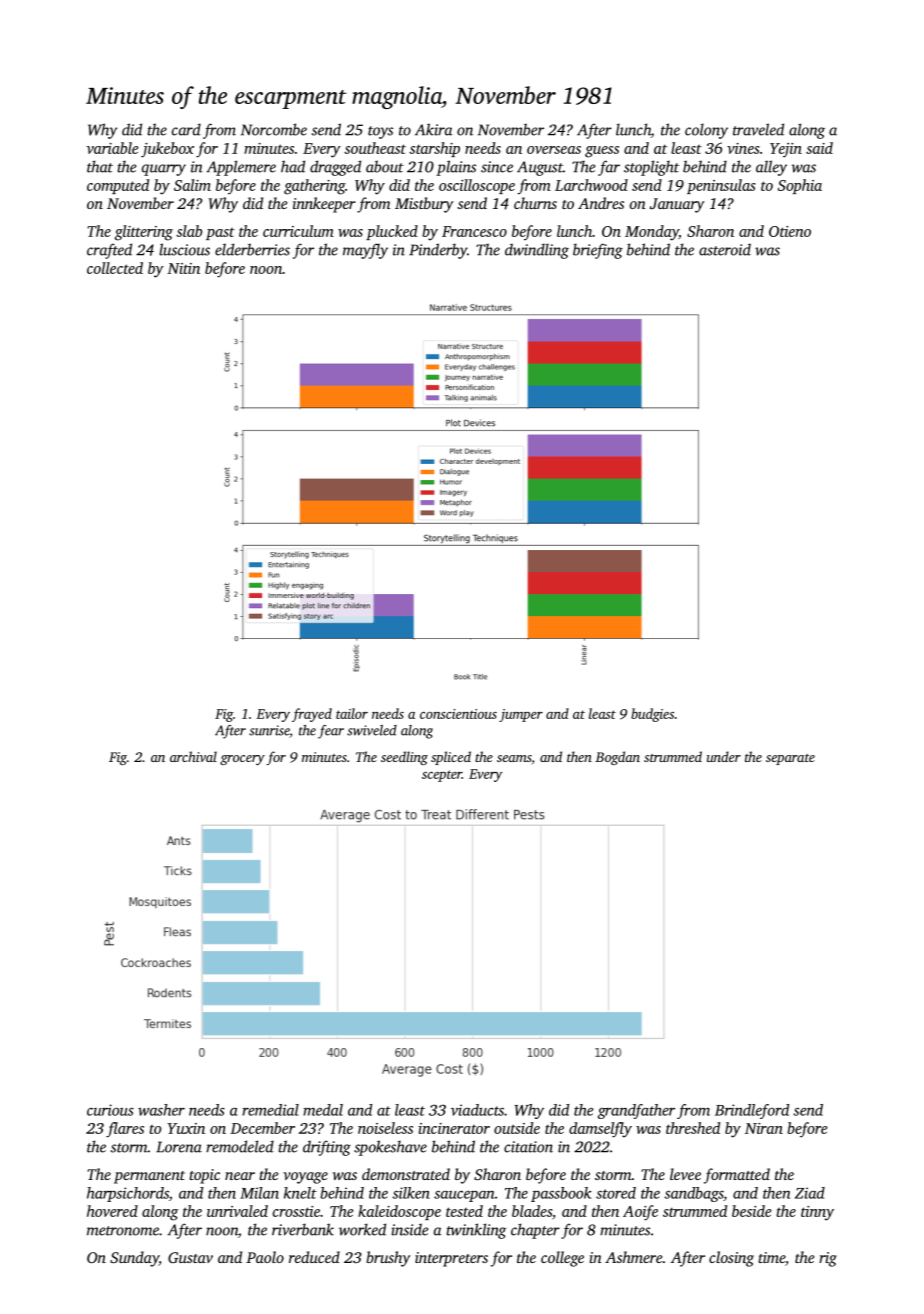 This screenshot has height=1314, width=924. What do you see at coordinates (433, 129) in the screenshot?
I see `Akira` at bounding box center [433, 129].
